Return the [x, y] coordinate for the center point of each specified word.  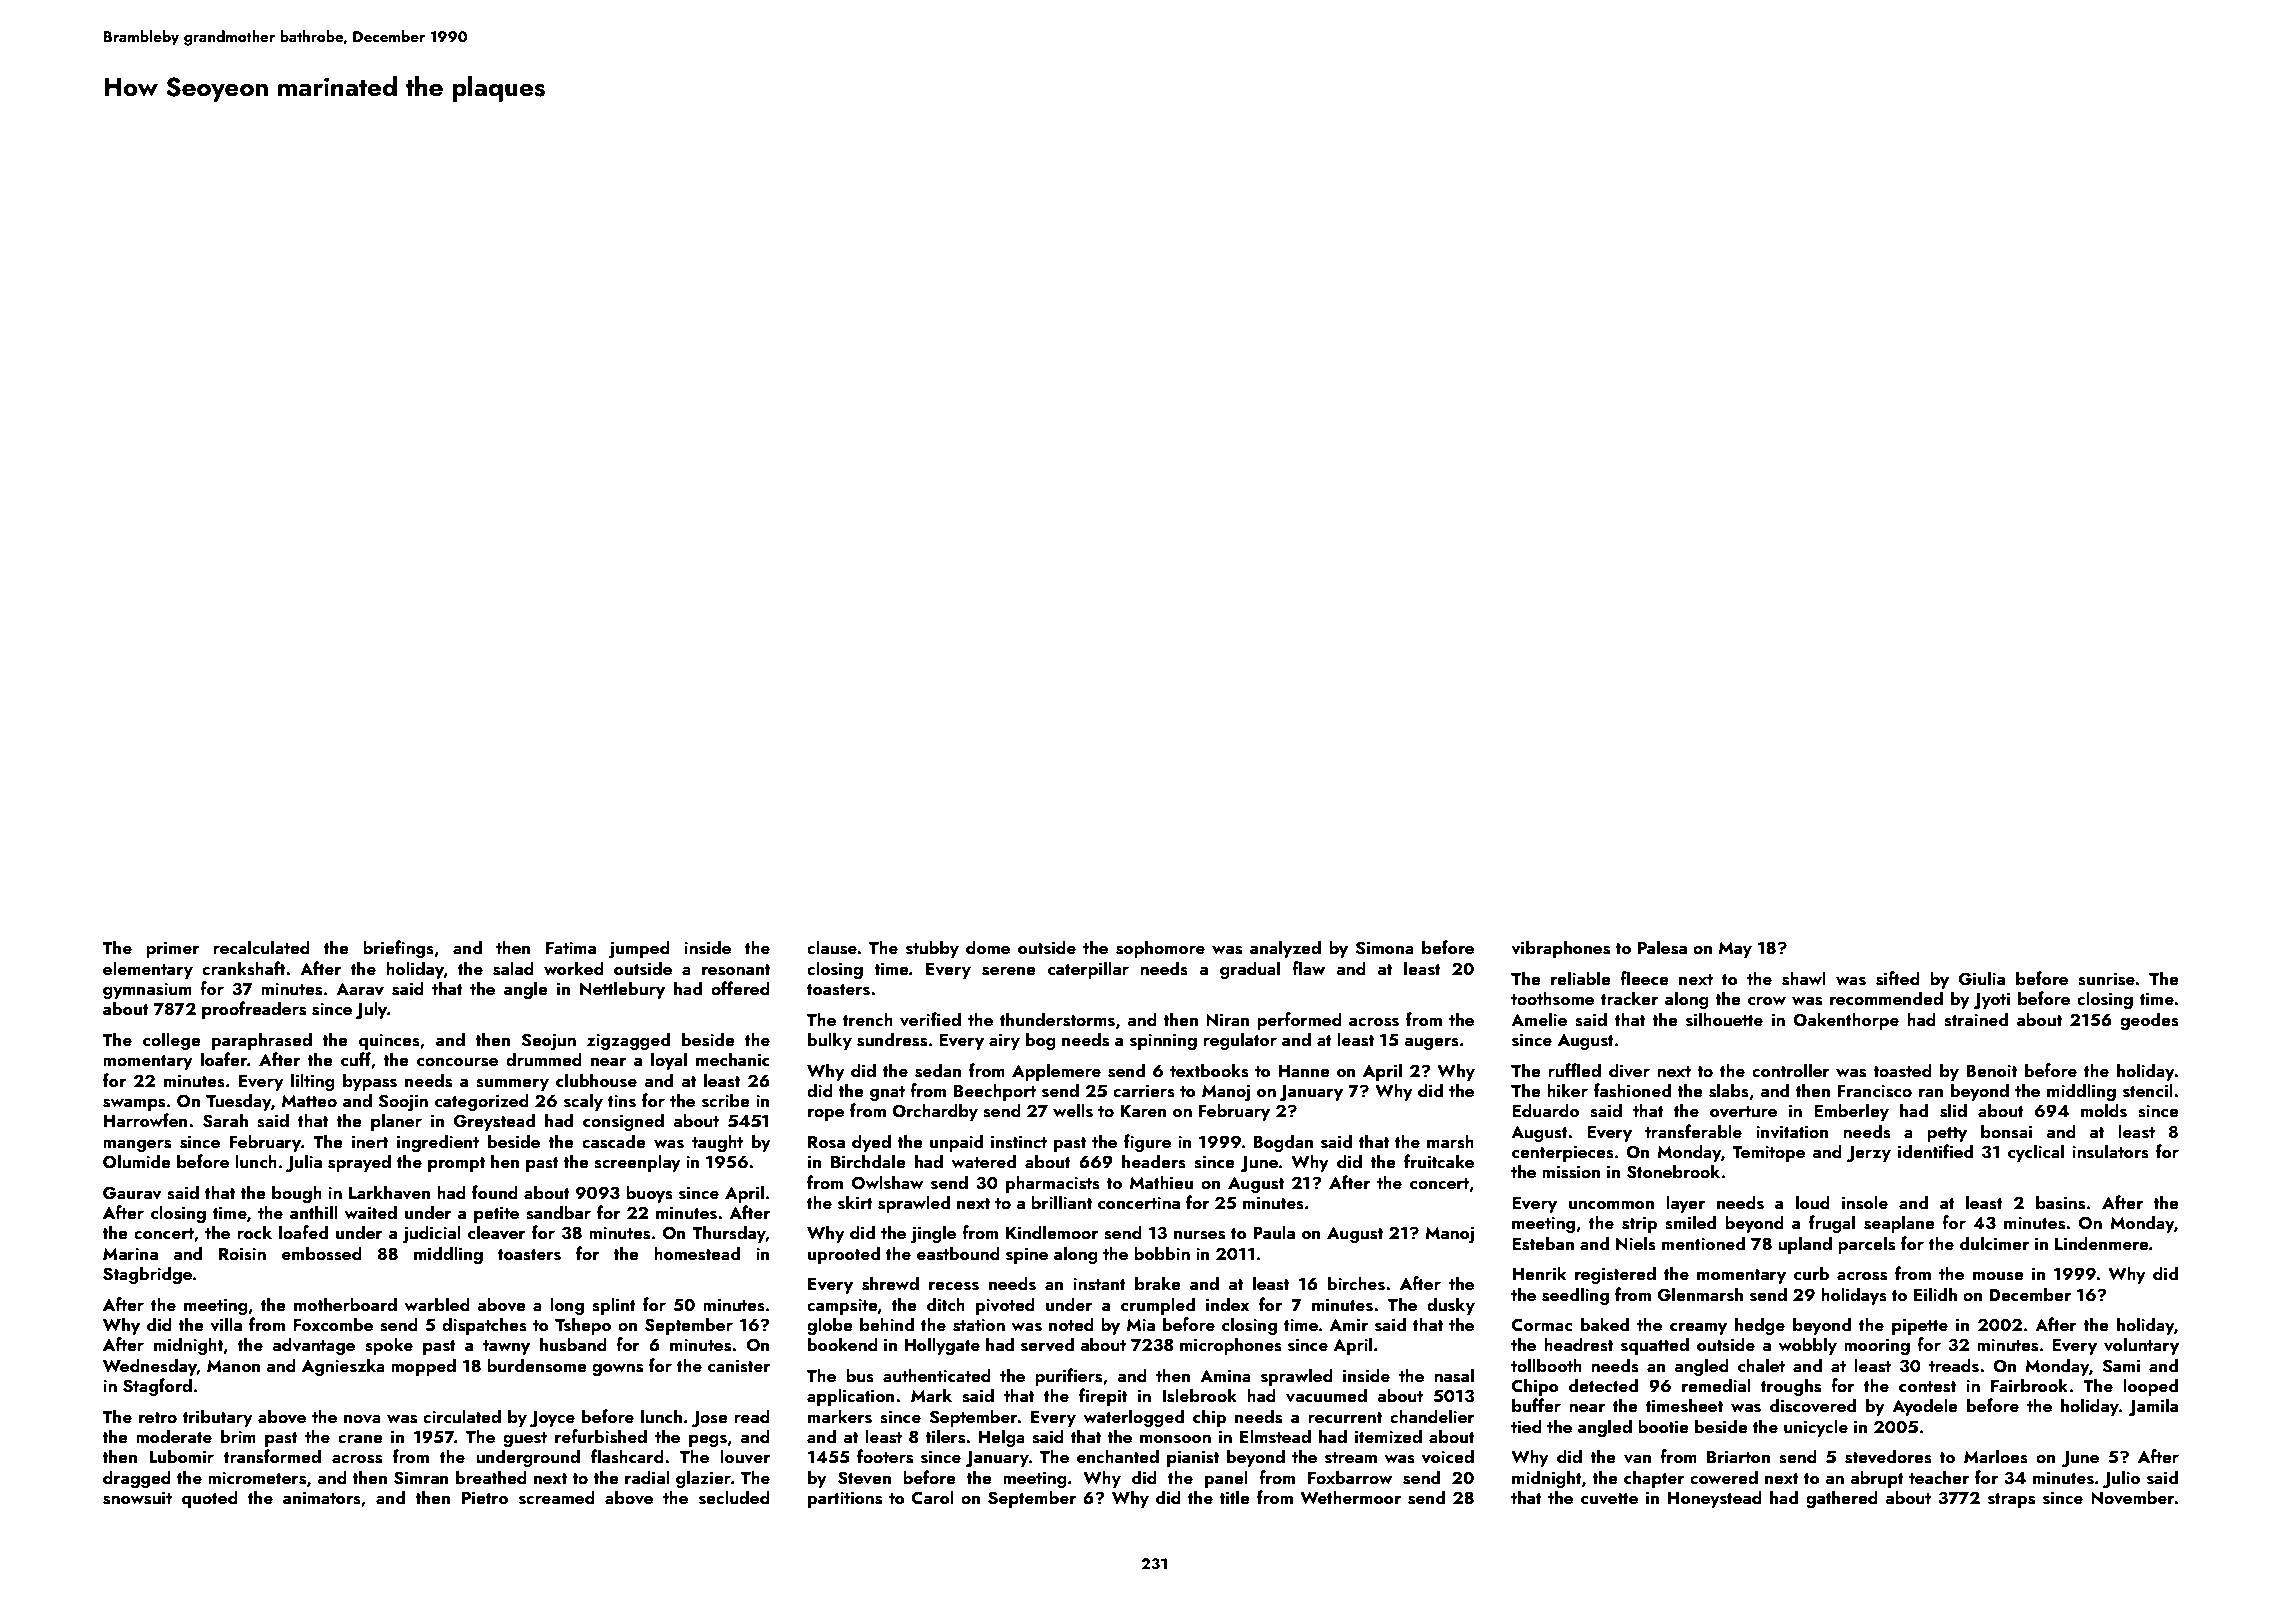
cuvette [1609, 1499]
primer [172, 949]
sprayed [359, 1163]
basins [2060, 1202]
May [1735, 950]
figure [1147, 1143]
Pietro [485, 1497]
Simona [1384, 948]
